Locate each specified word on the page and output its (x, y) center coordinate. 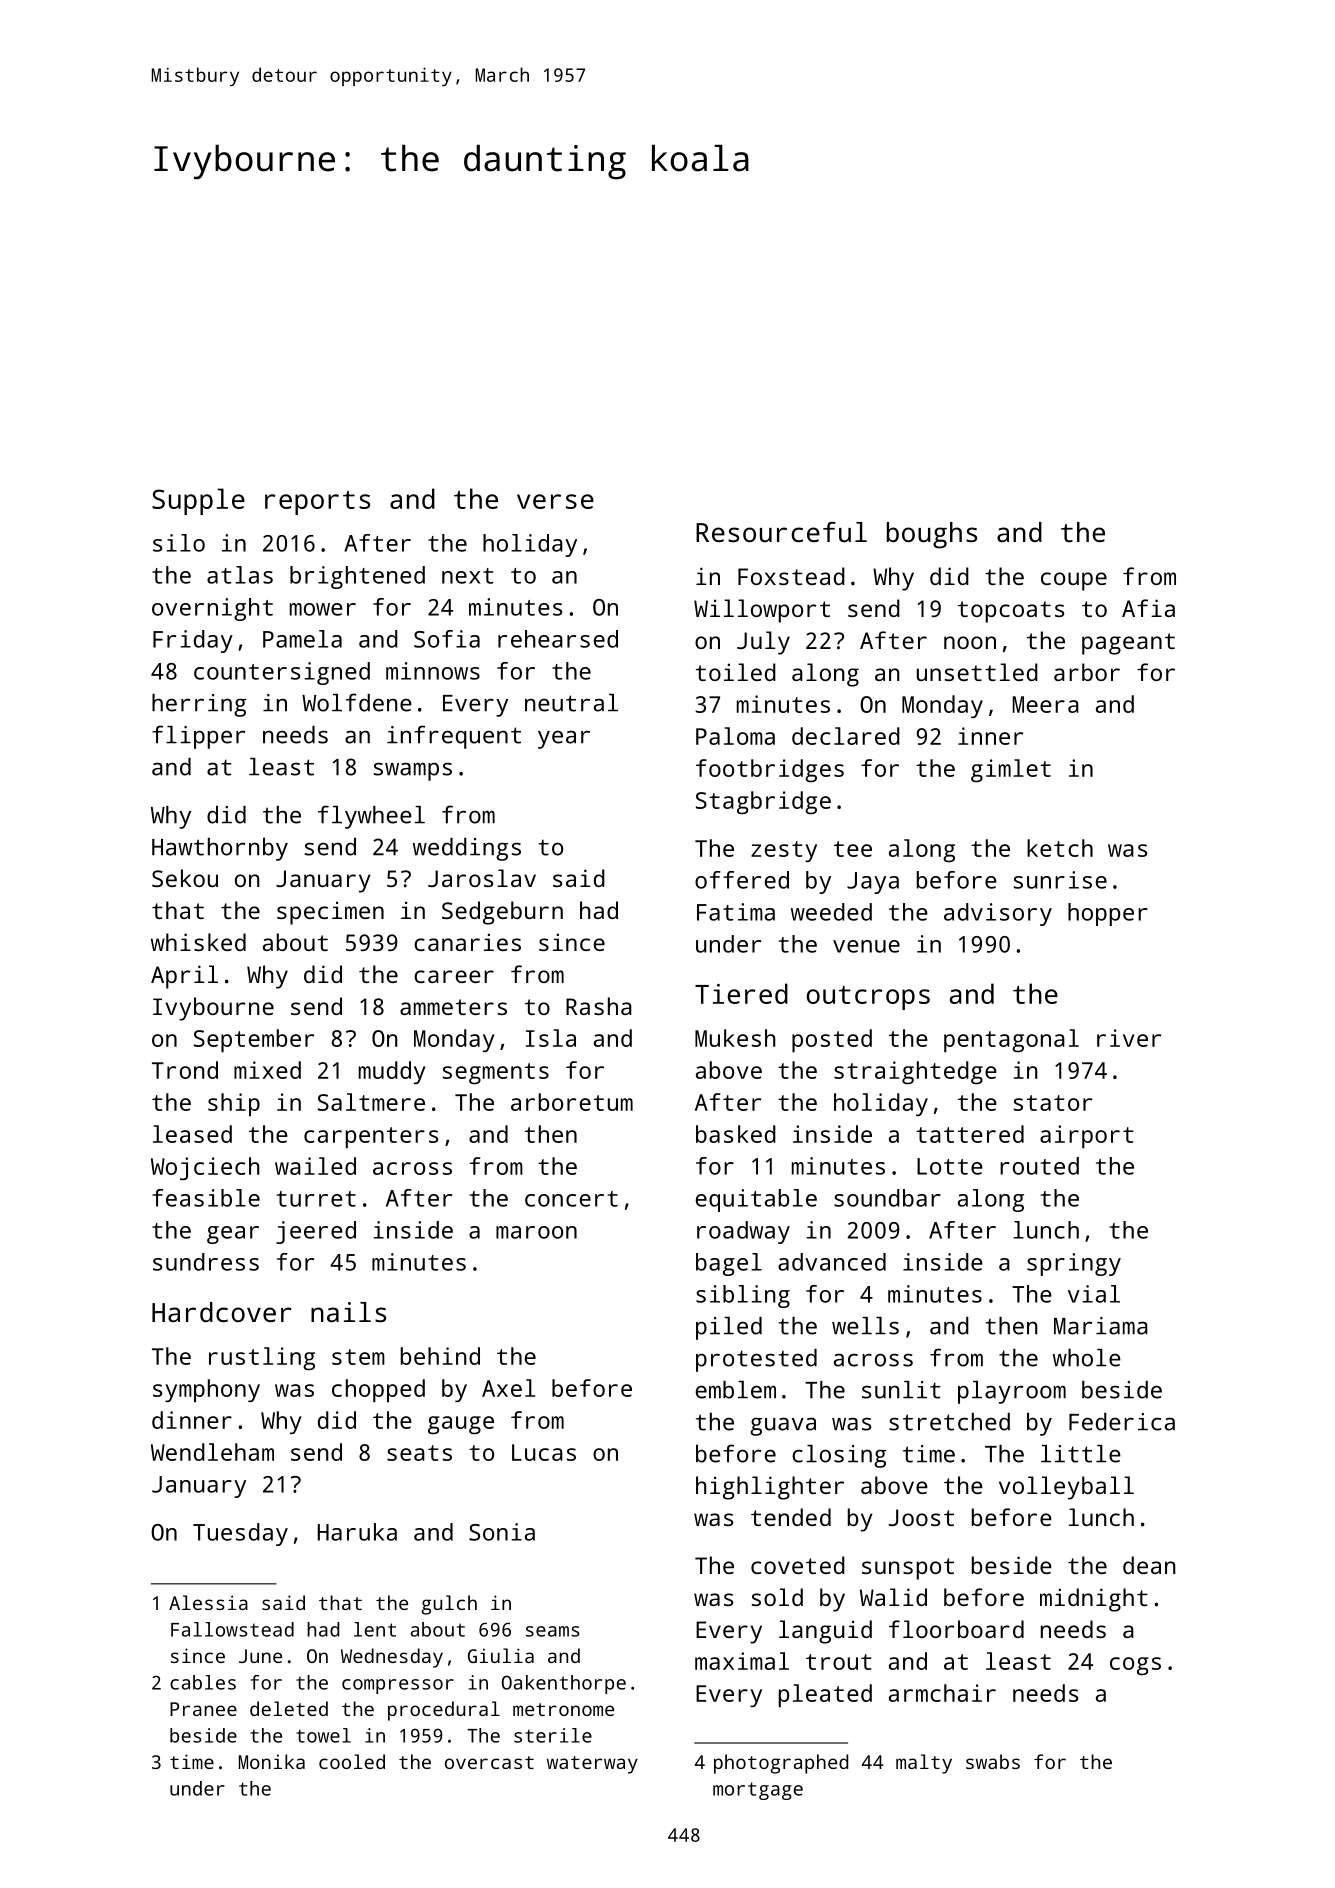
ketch (1060, 848)
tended (791, 1517)
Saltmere (371, 1102)
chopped (378, 1391)
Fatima (736, 912)
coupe (1074, 581)
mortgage (758, 1791)
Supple (198, 501)
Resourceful (781, 532)
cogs (1135, 1666)
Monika (272, 1761)
